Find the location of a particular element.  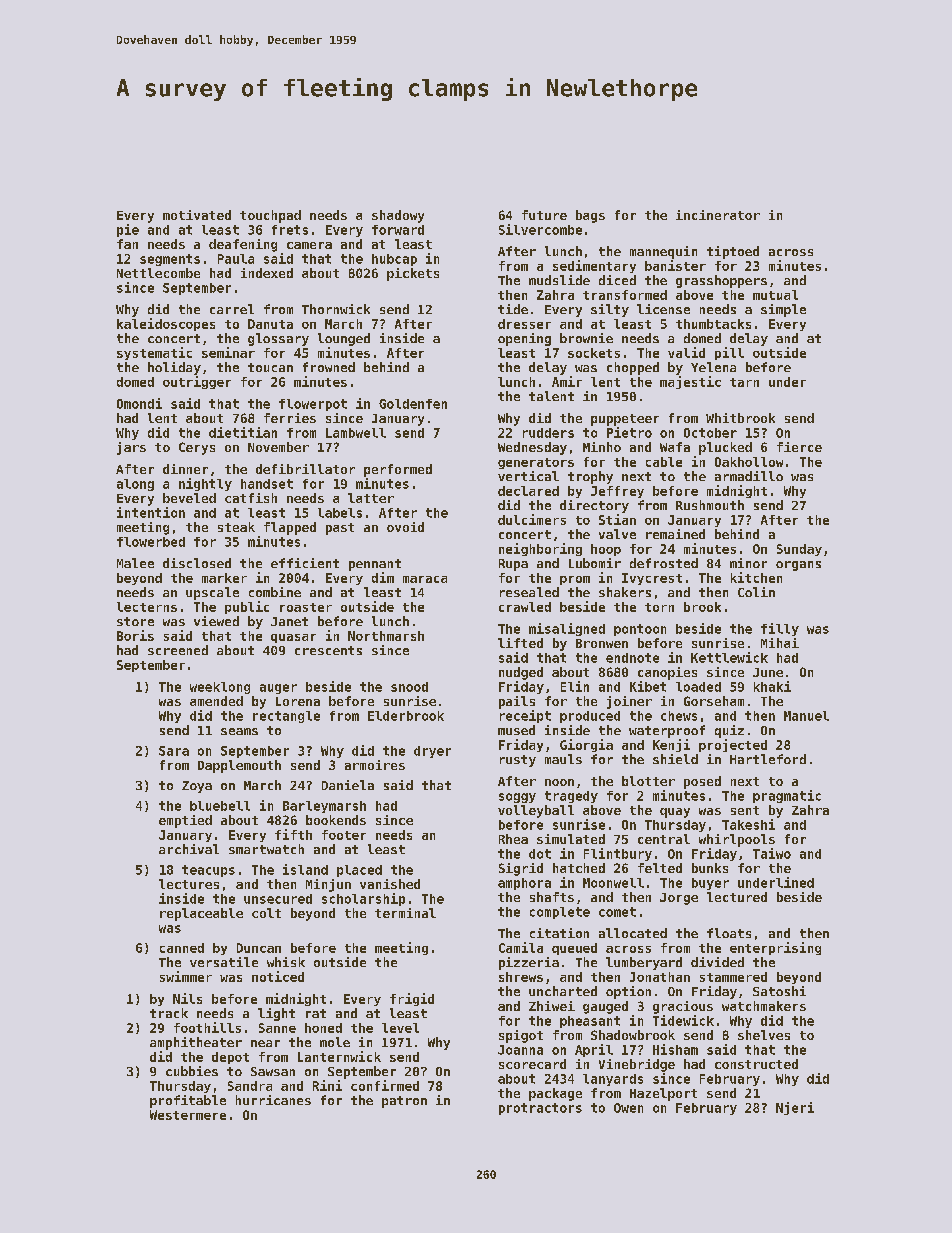

Northmarsh is located at coordinates (386, 636).
